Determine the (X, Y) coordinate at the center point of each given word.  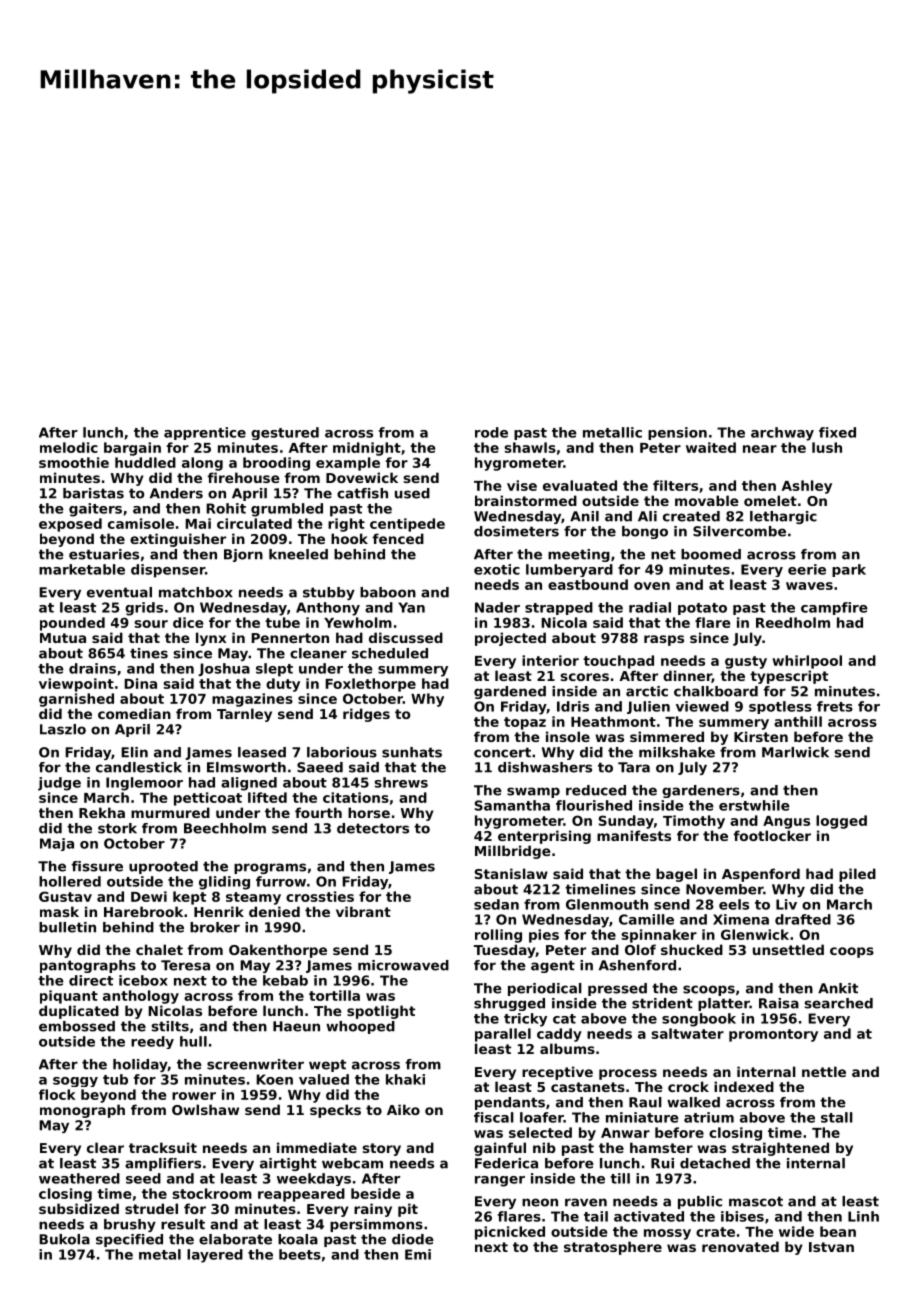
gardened (510, 692)
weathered (79, 1178)
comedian (134, 713)
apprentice (205, 433)
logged (841, 822)
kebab (285, 980)
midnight (367, 449)
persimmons (376, 1225)
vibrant (363, 911)
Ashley (807, 487)
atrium (709, 1117)
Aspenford (761, 875)
